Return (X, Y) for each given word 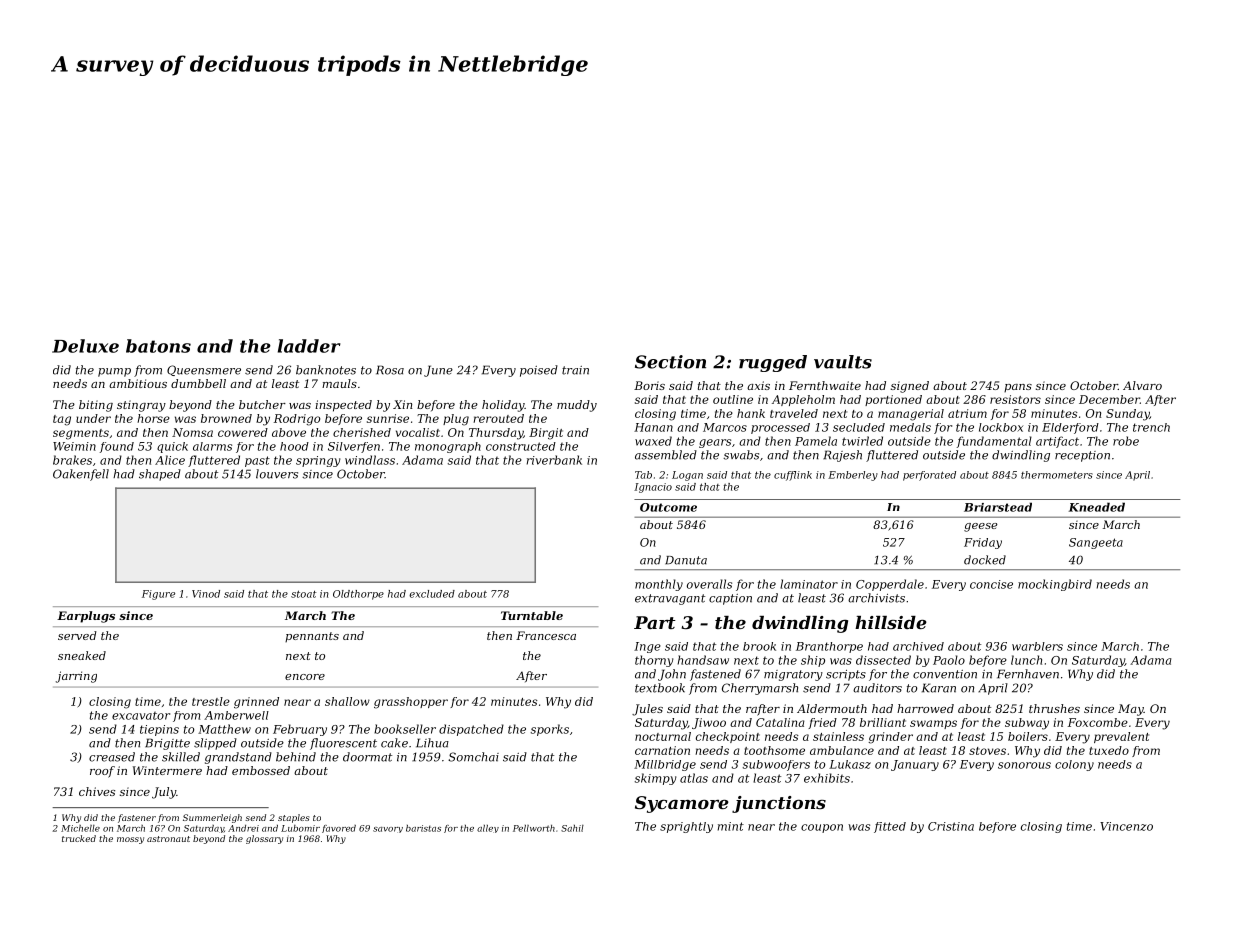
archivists (876, 598)
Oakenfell (81, 475)
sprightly (686, 827)
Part (655, 622)
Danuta (686, 560)
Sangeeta (1096, 543)
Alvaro (1142, 385)
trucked (79, 838)
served (77, 635)
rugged (773, 363)
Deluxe (85, 346)
